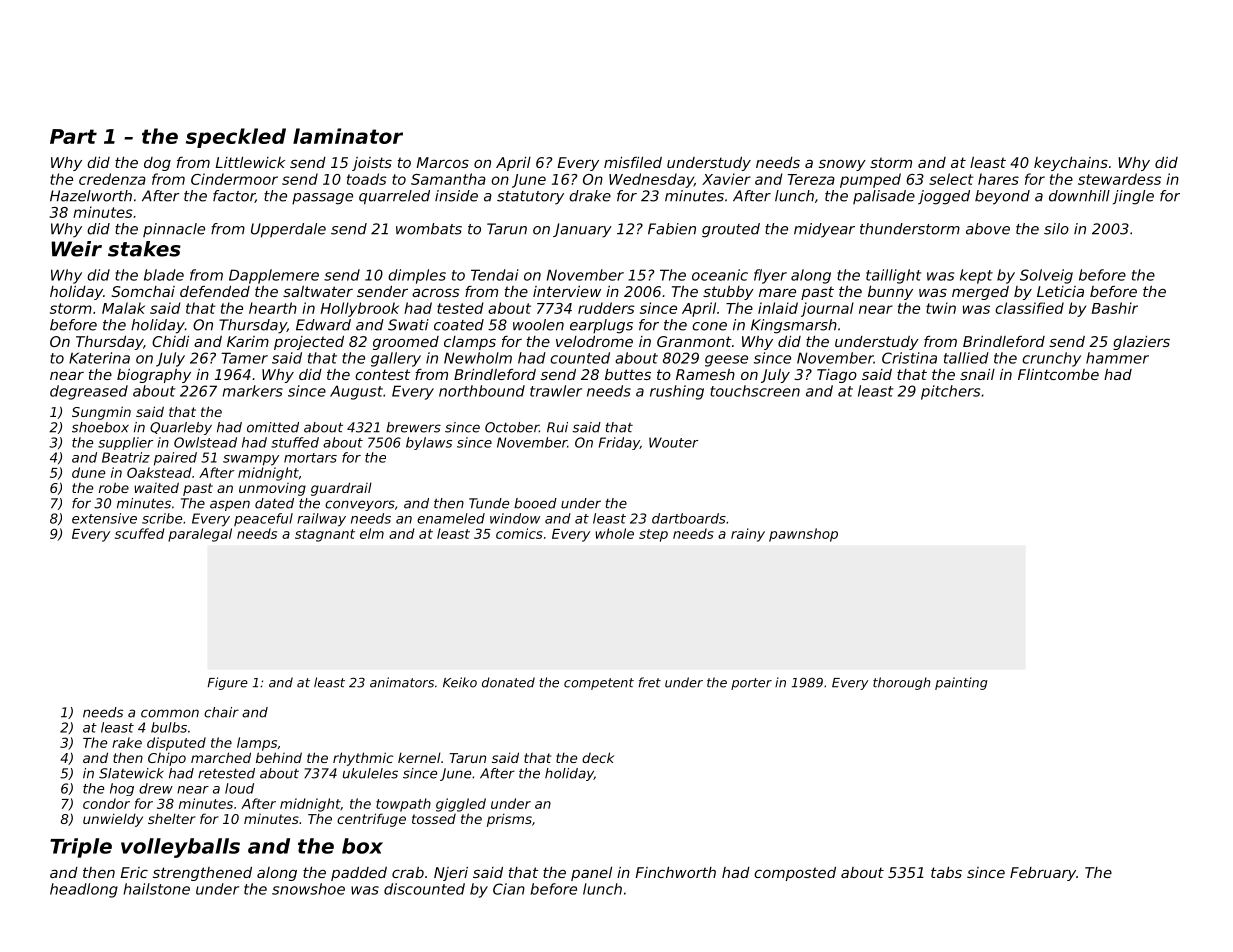 The width and height of the screenshot is (1233, 952). I want to click on above, so click(988, 229).
